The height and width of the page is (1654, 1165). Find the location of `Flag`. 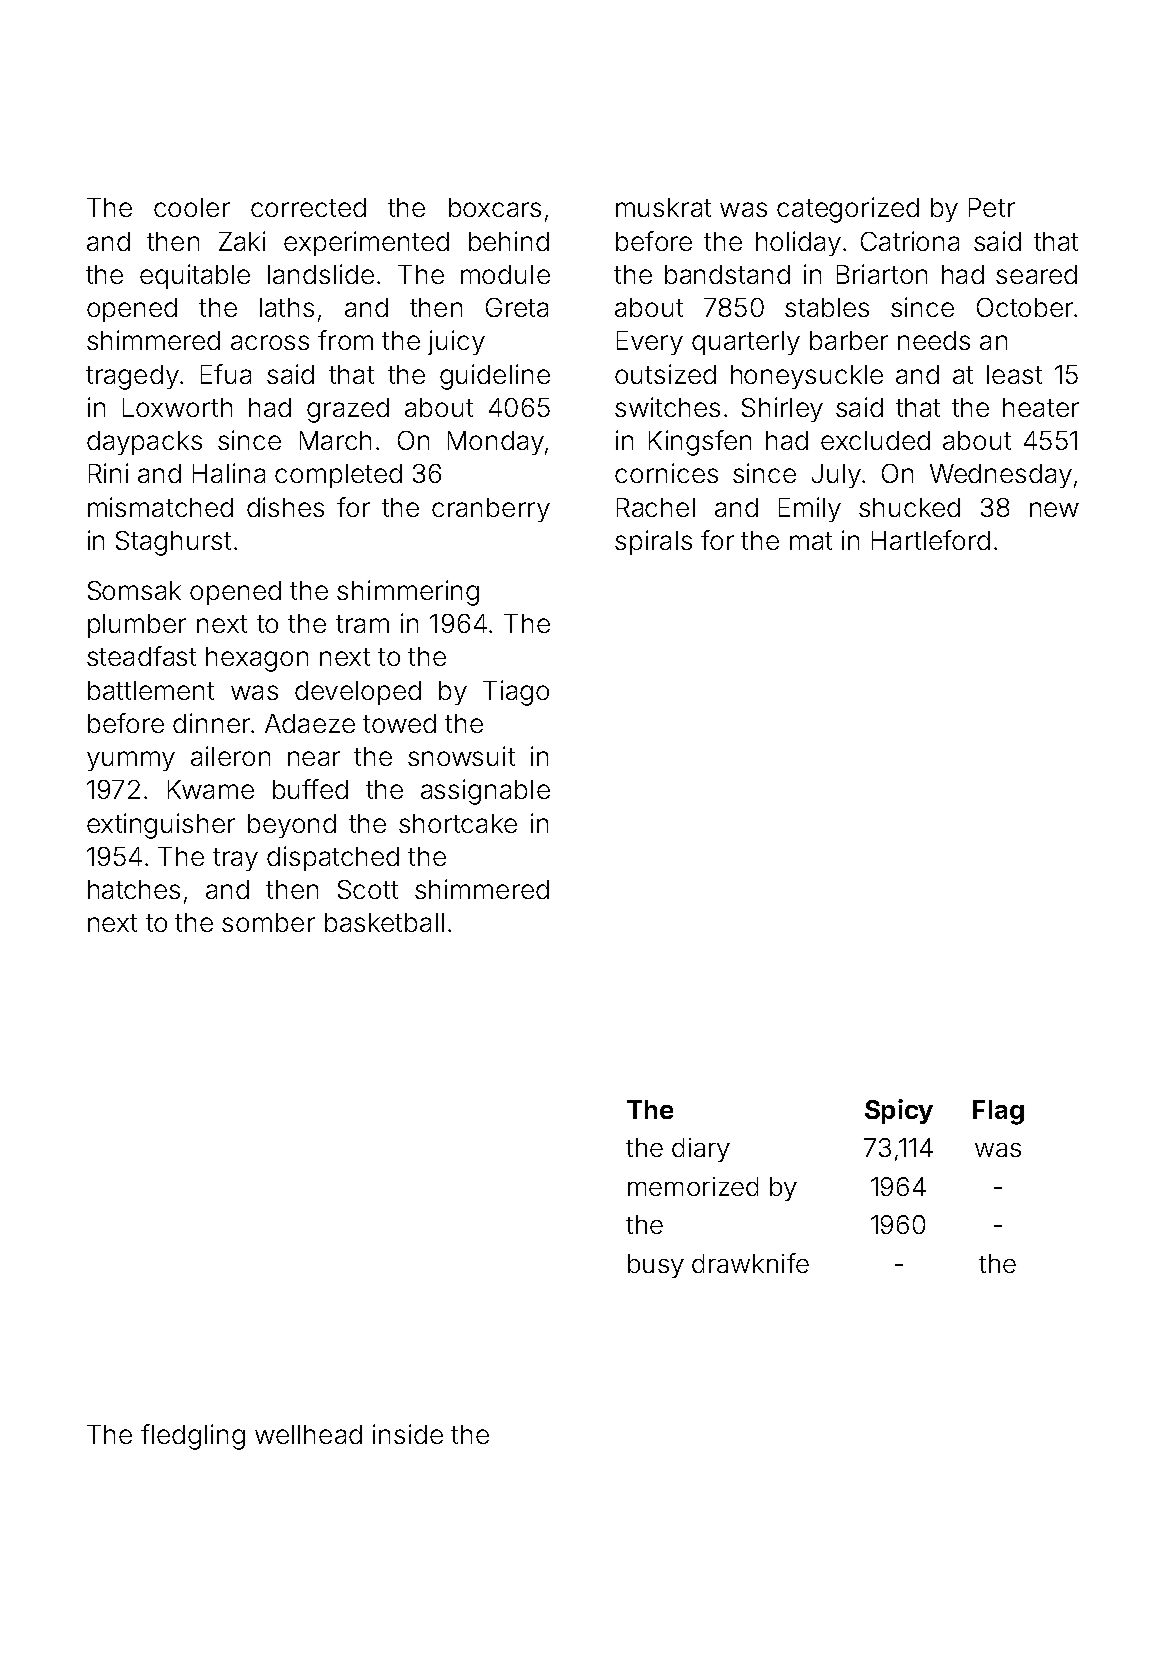

Flag is located at coordinates (998, 1112).
